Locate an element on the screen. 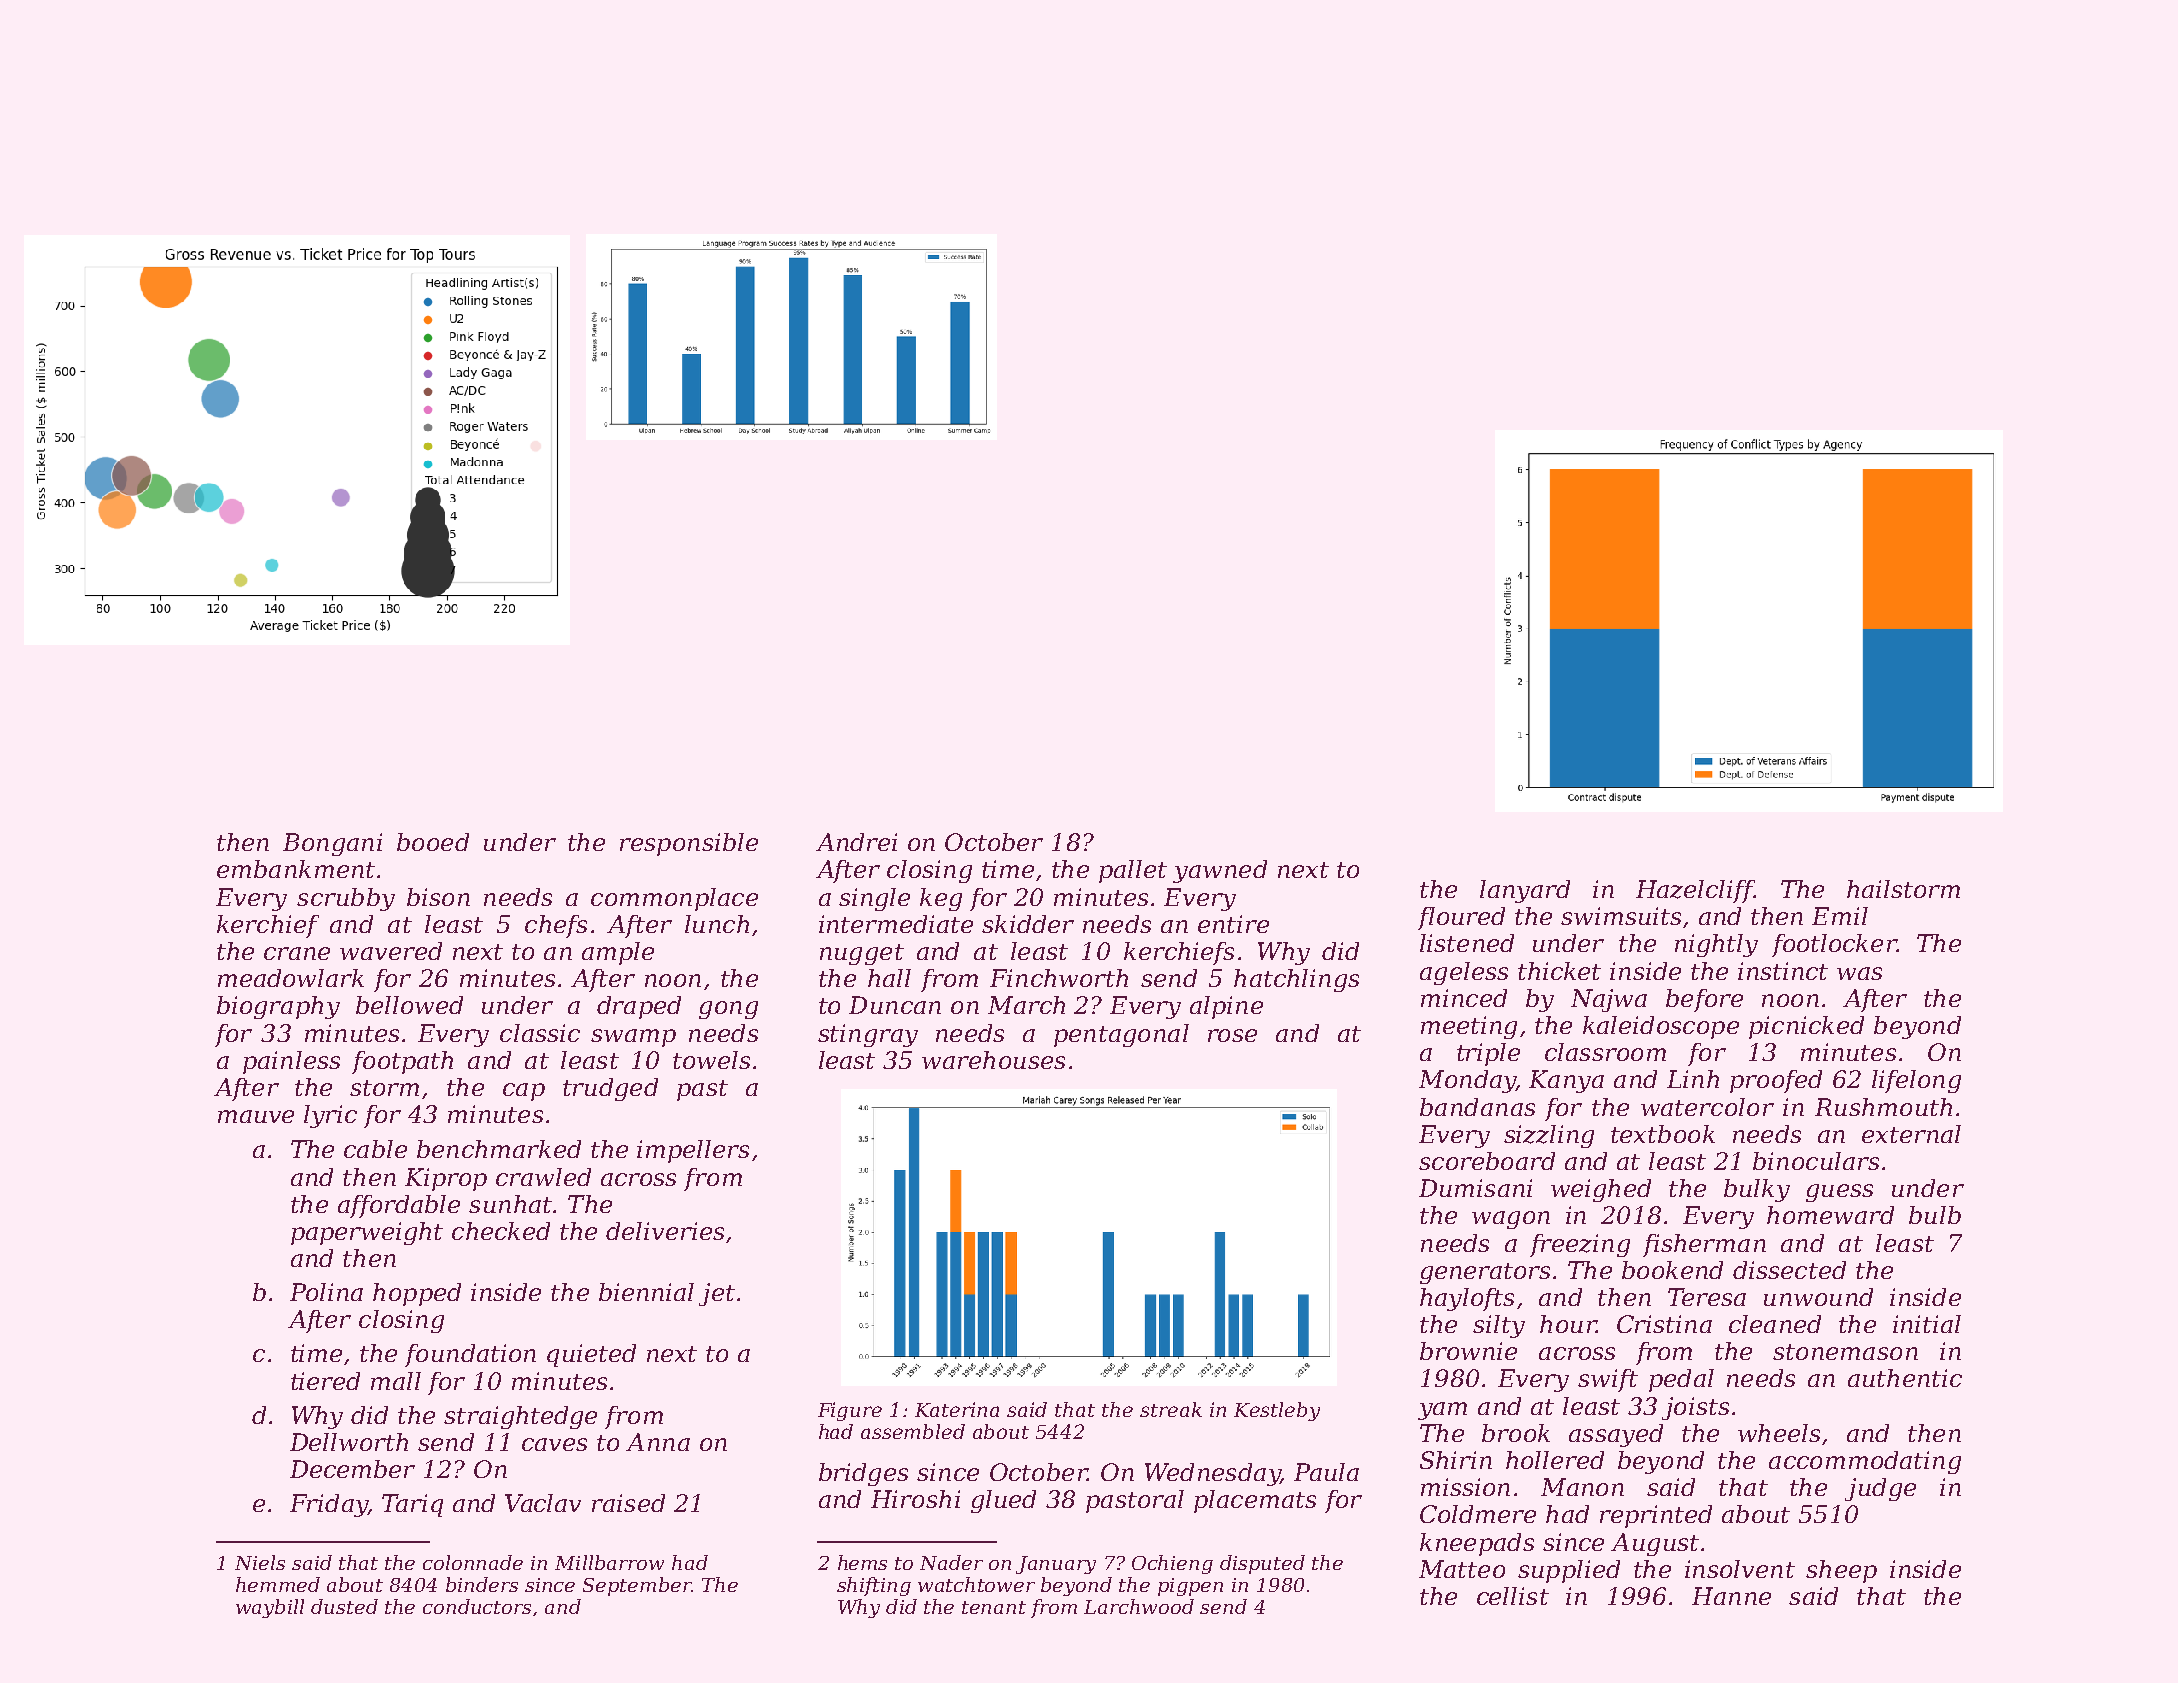 The width and height of the screenshot is (2178, 1683). draped is located at coordinates (639, 1007).
